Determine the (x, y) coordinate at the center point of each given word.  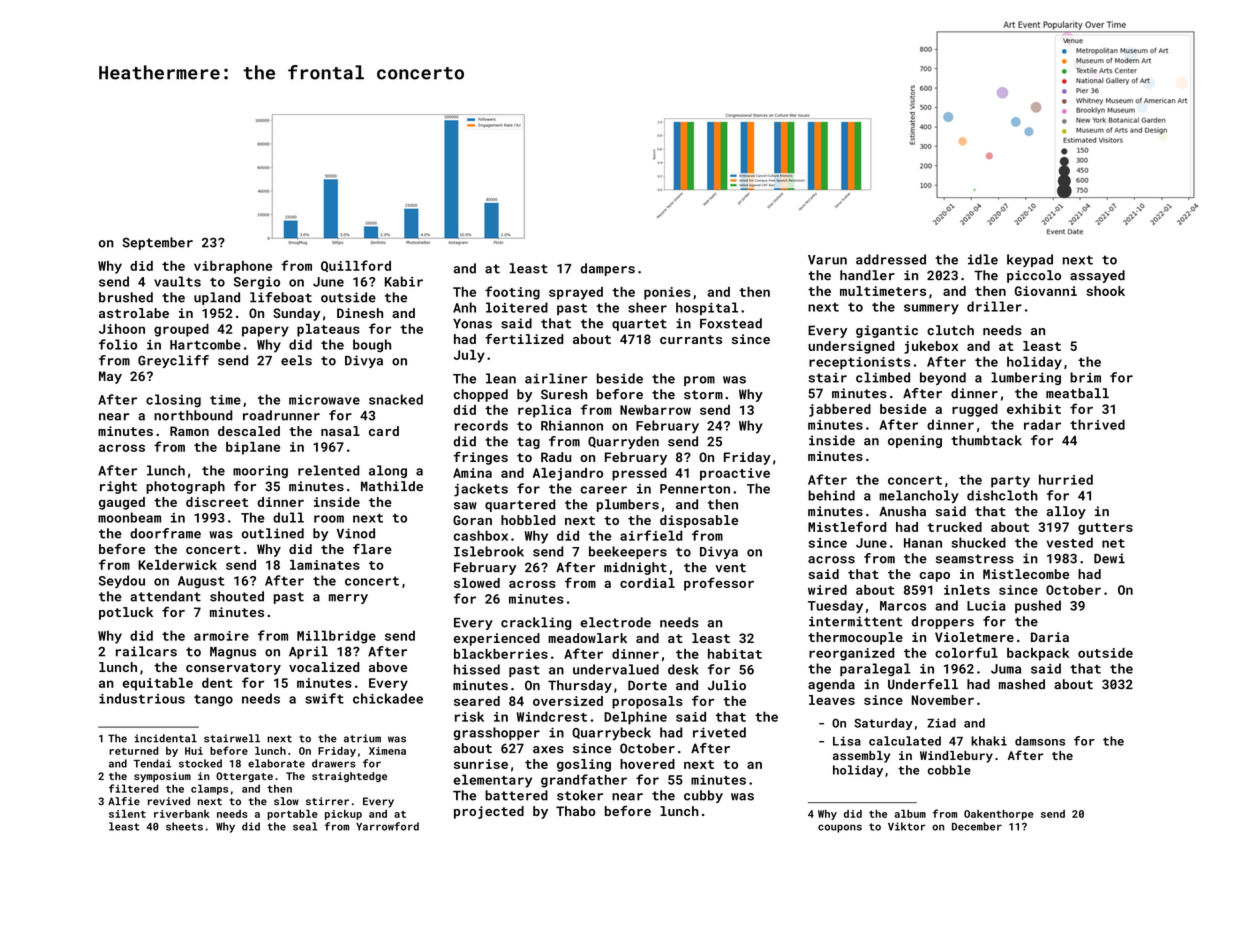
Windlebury (956, 757)
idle (983, 259)
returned (133, 751)
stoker (580, 795)
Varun (827, 260)
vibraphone (233, 267)
